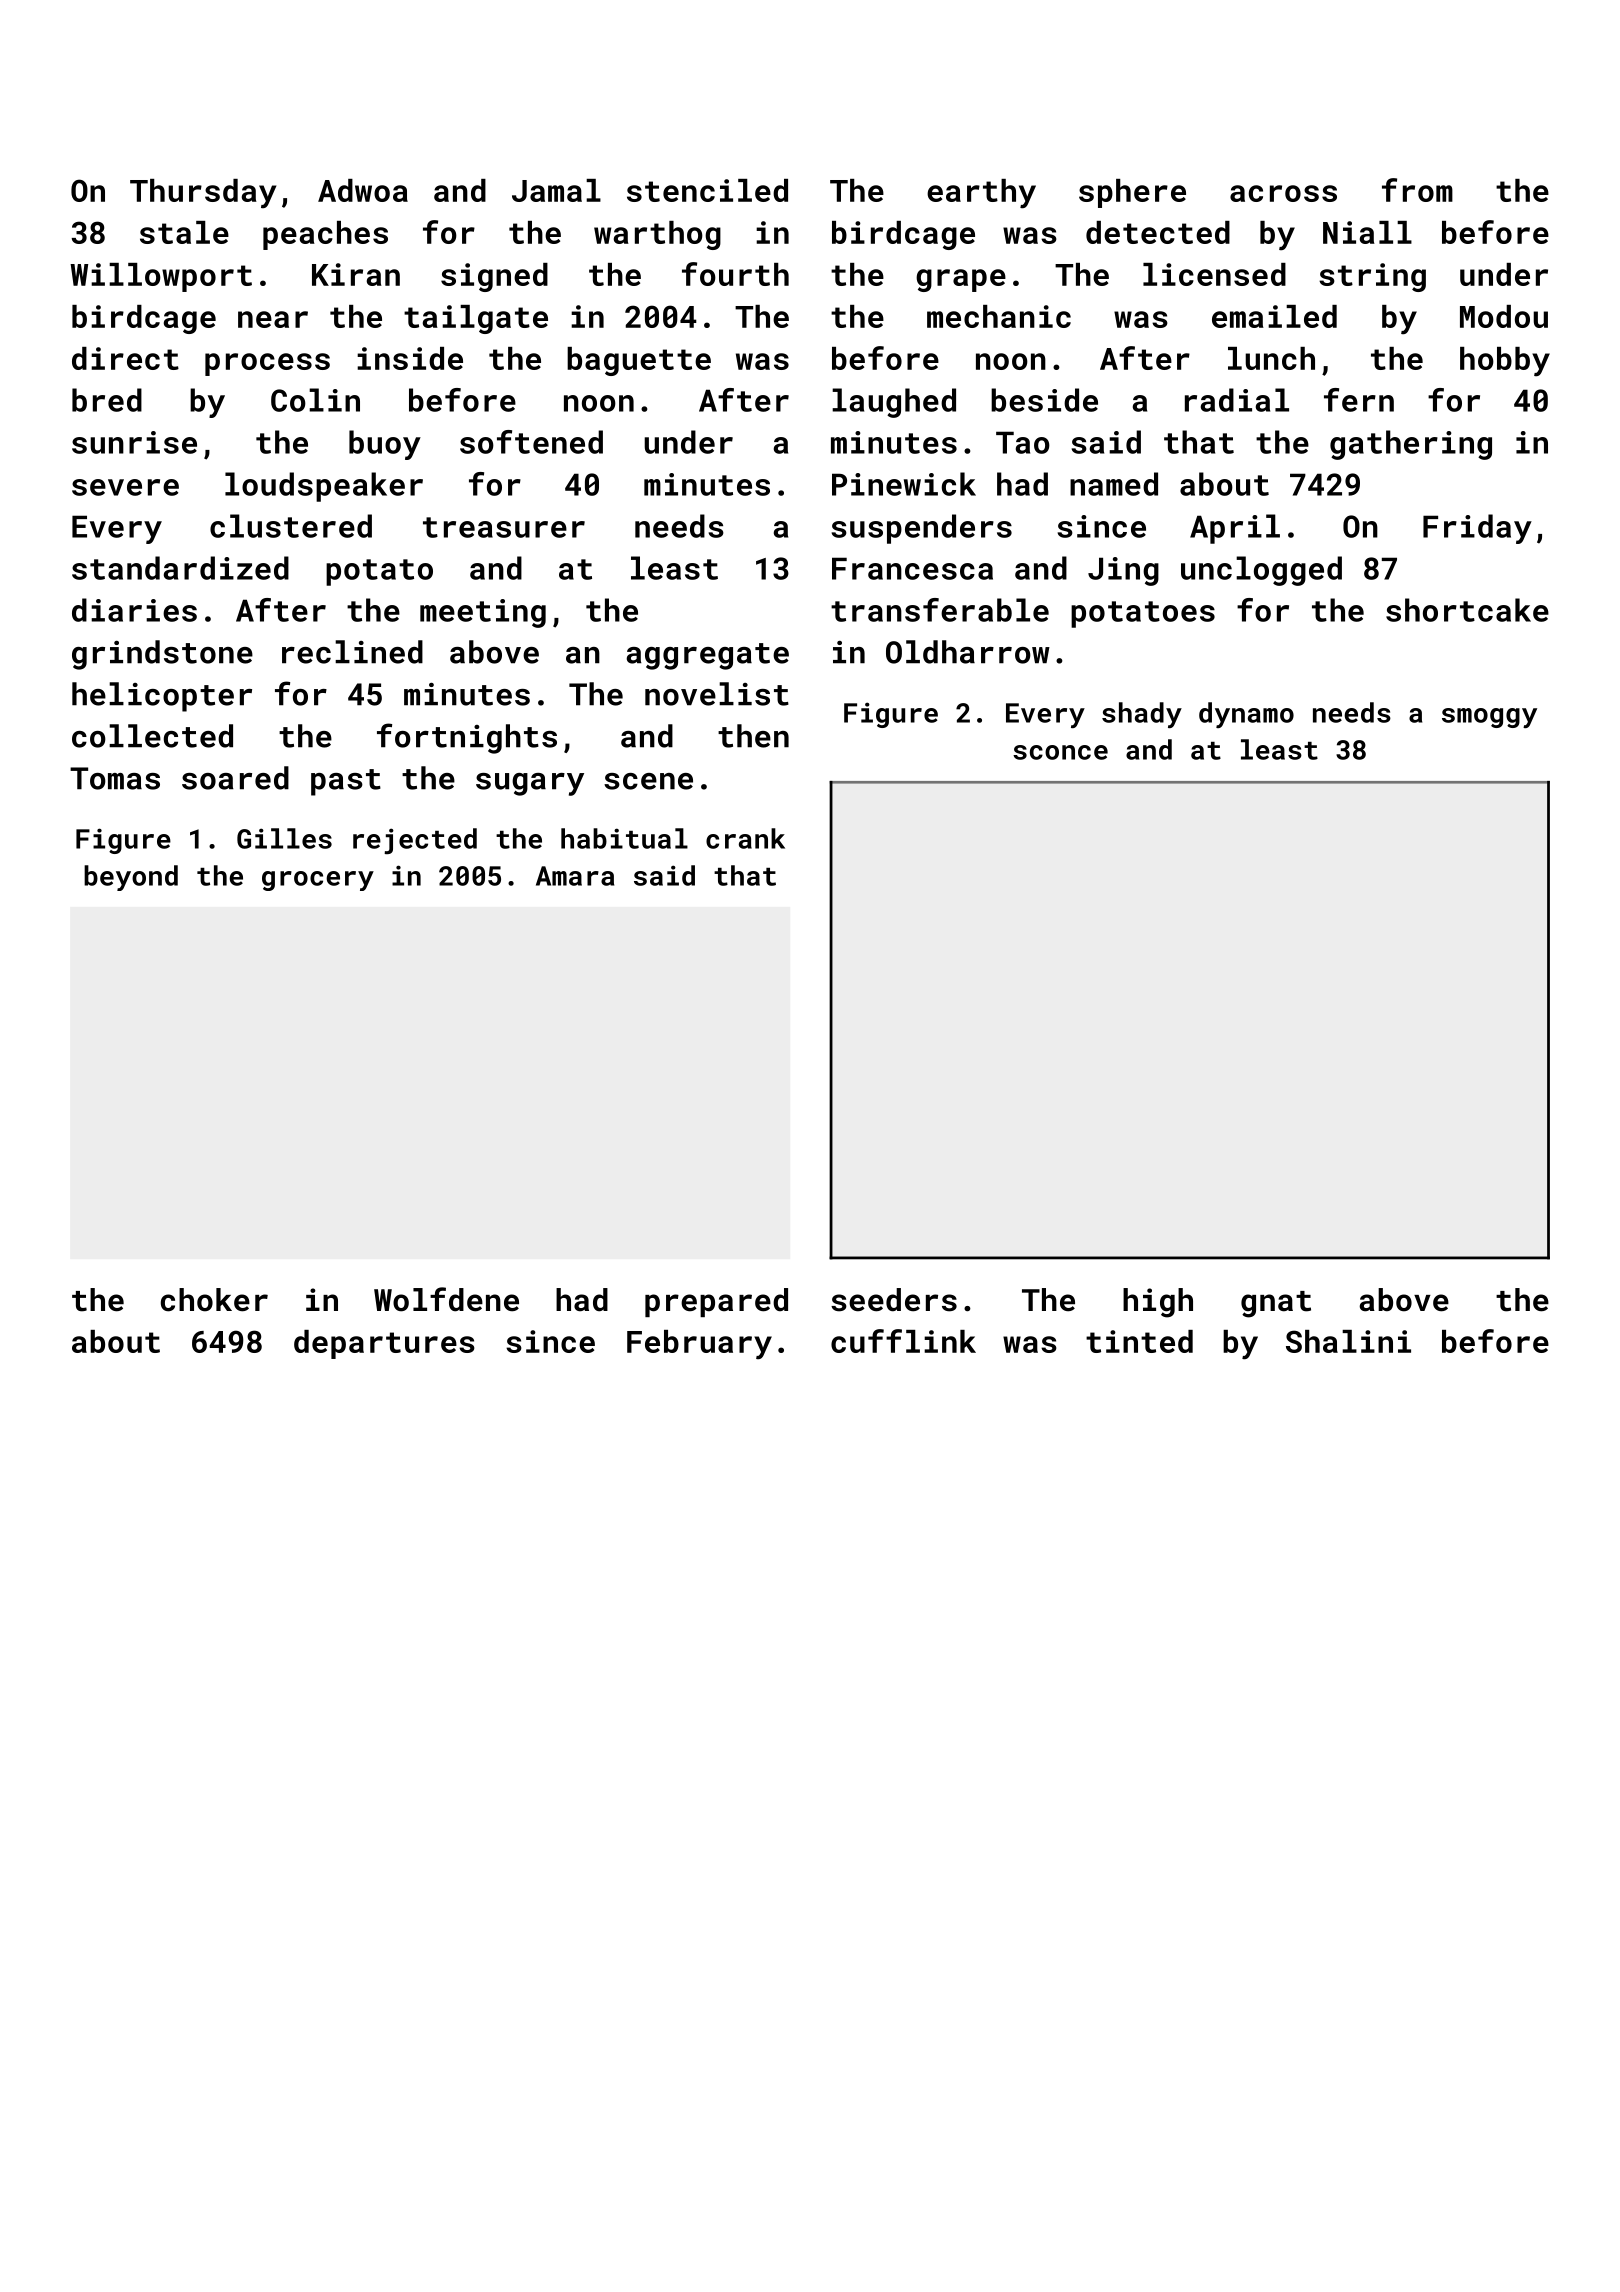 Image resolution: width=1620 pixels, height=2292 pixels. I want to click on cufflink, so click(903, 1341).
